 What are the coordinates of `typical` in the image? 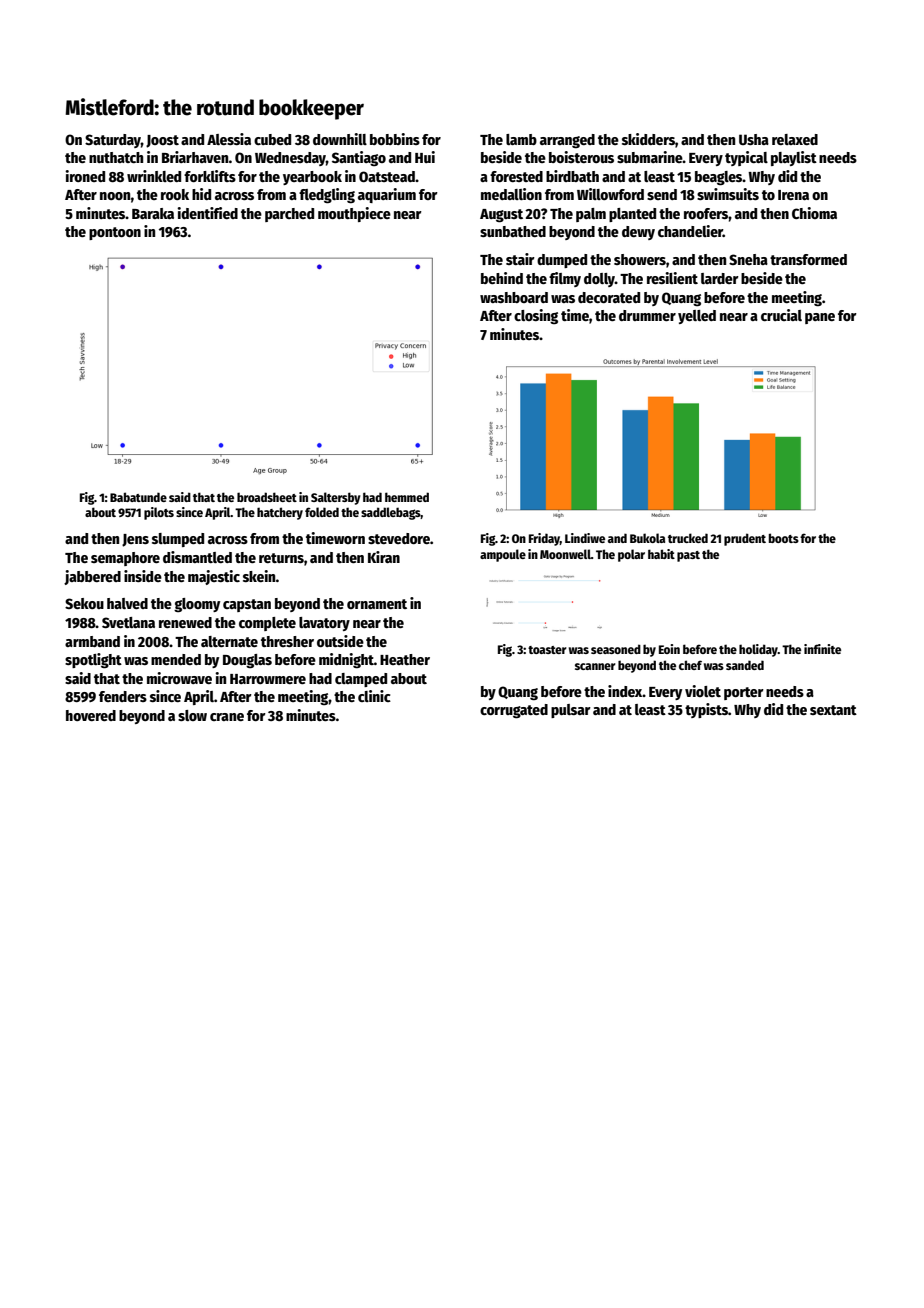 It's located at (746, 158).
